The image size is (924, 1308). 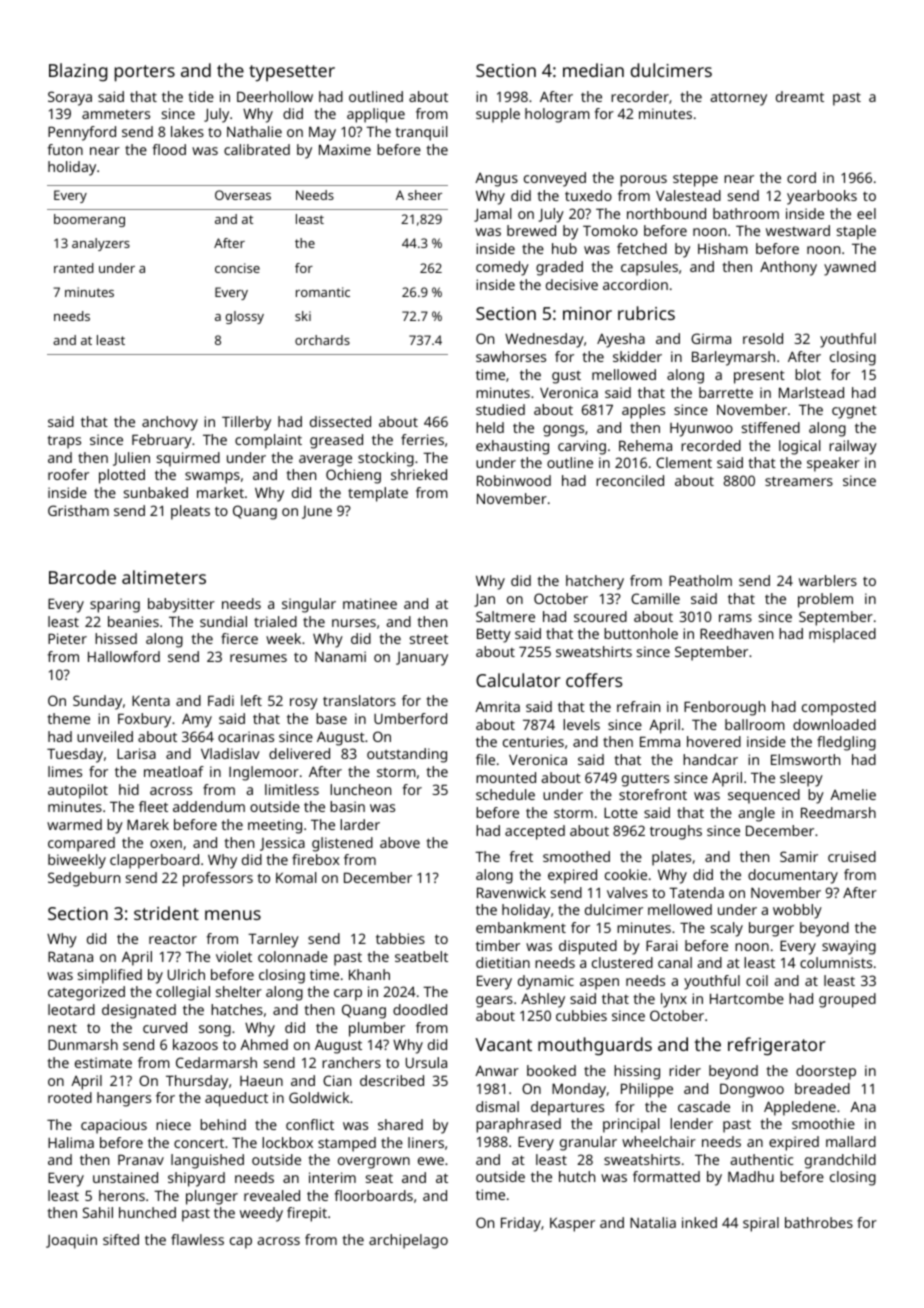 What do you see at coordinates (535, 832) in the screenshot?
I see `accepted` at bounding box center [535, 832].
